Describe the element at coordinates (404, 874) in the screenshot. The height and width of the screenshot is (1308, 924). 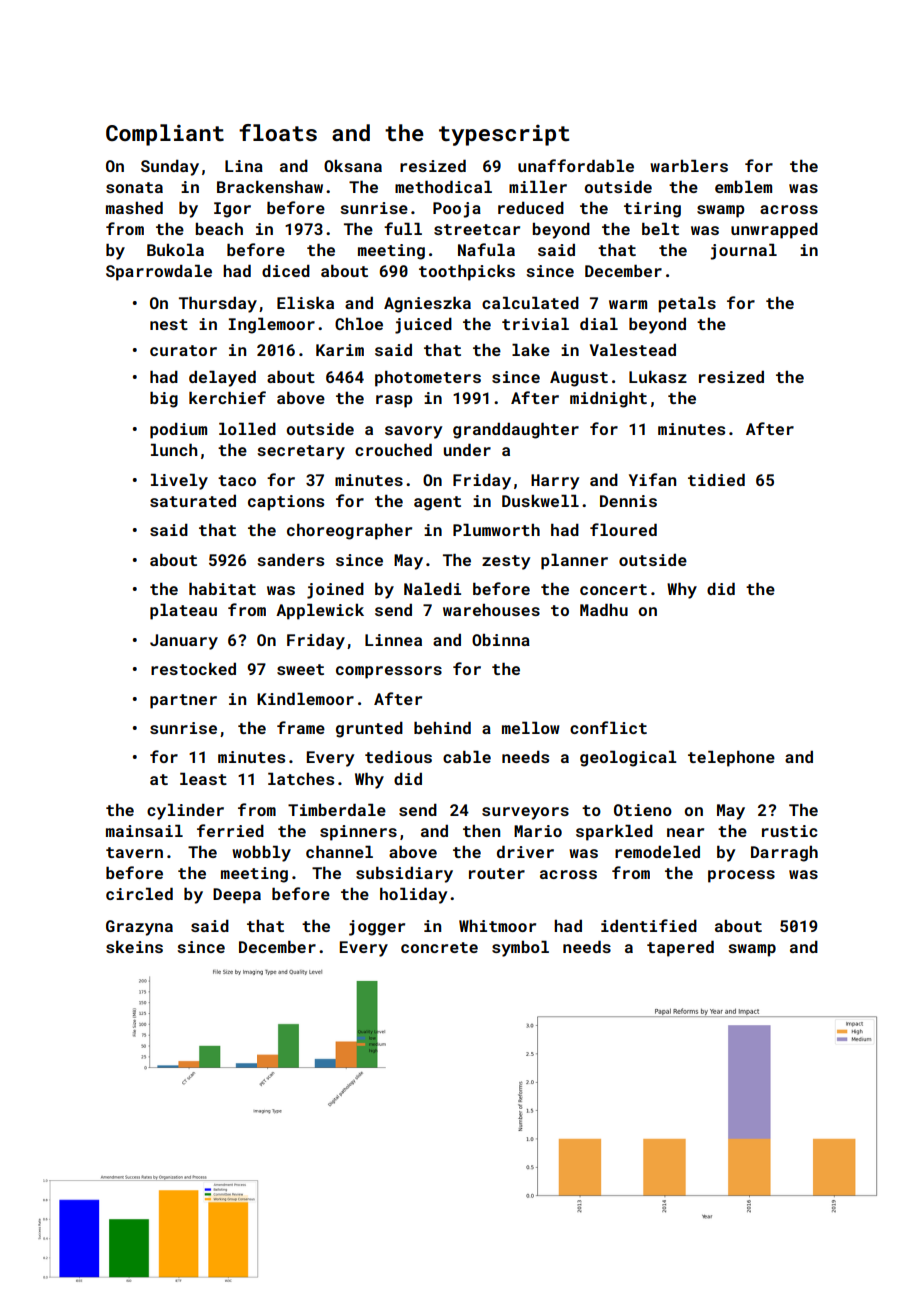
I see `subsidiary` at that location.
